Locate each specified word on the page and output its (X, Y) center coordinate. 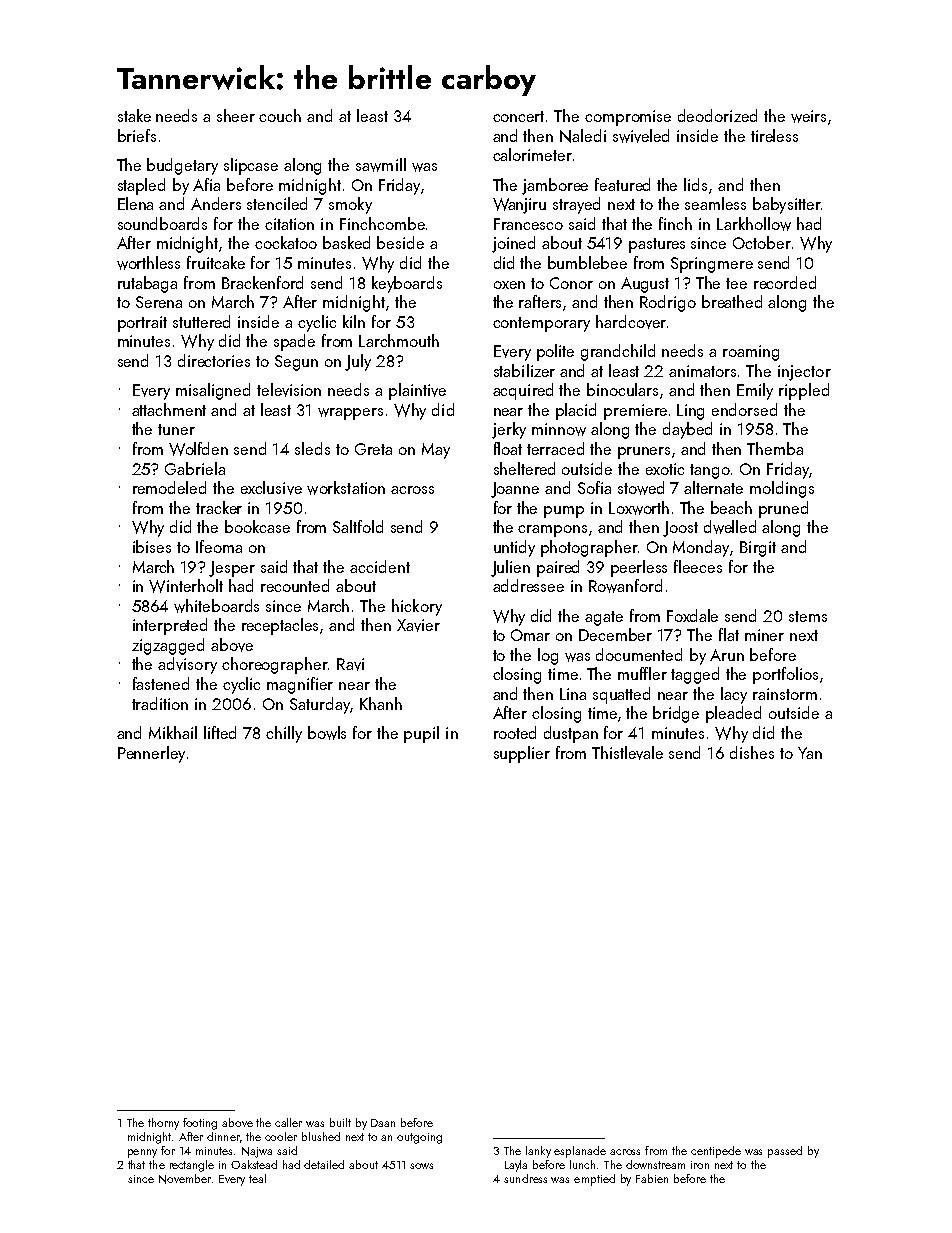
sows (421, 1166)
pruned (783, 509)
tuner (176, 429)
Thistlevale (627, 753)
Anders (216, 203)
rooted (515, 732)
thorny (163, 1124)
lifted (220, 732)
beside (400, 242)
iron (700, 1165)
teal (257, 1178)
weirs (808, 116)
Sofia (594, 487)
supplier (522, 754)
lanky (538, 1152)
